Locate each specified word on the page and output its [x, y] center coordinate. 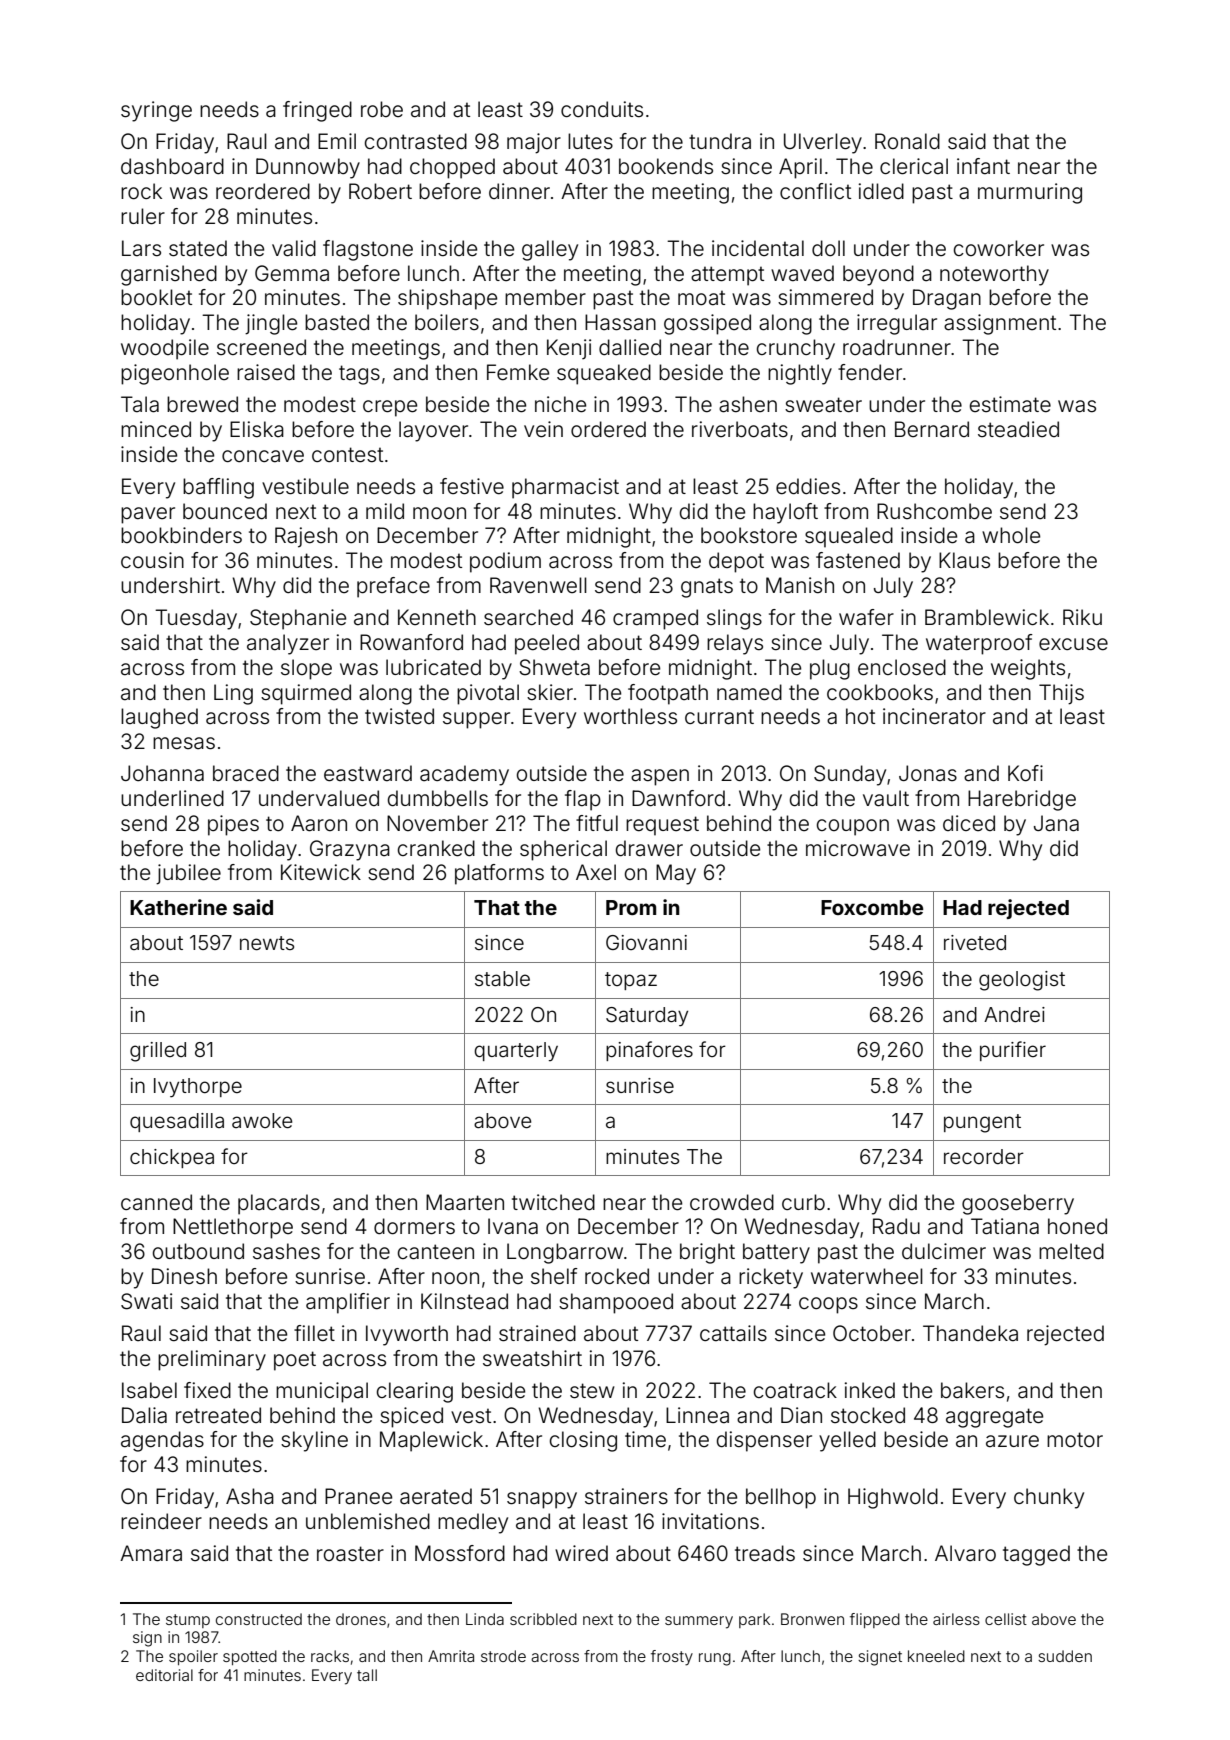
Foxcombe [872, 907]
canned [156, 1202]
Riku [1082, 617]
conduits [602, 109]
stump [188, 1621]
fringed [317, 111]
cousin [152, 560]
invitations [710, 1521]
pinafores [649, 1051]
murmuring [1030, 193]
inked [870, 1390]
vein [543, 429]
